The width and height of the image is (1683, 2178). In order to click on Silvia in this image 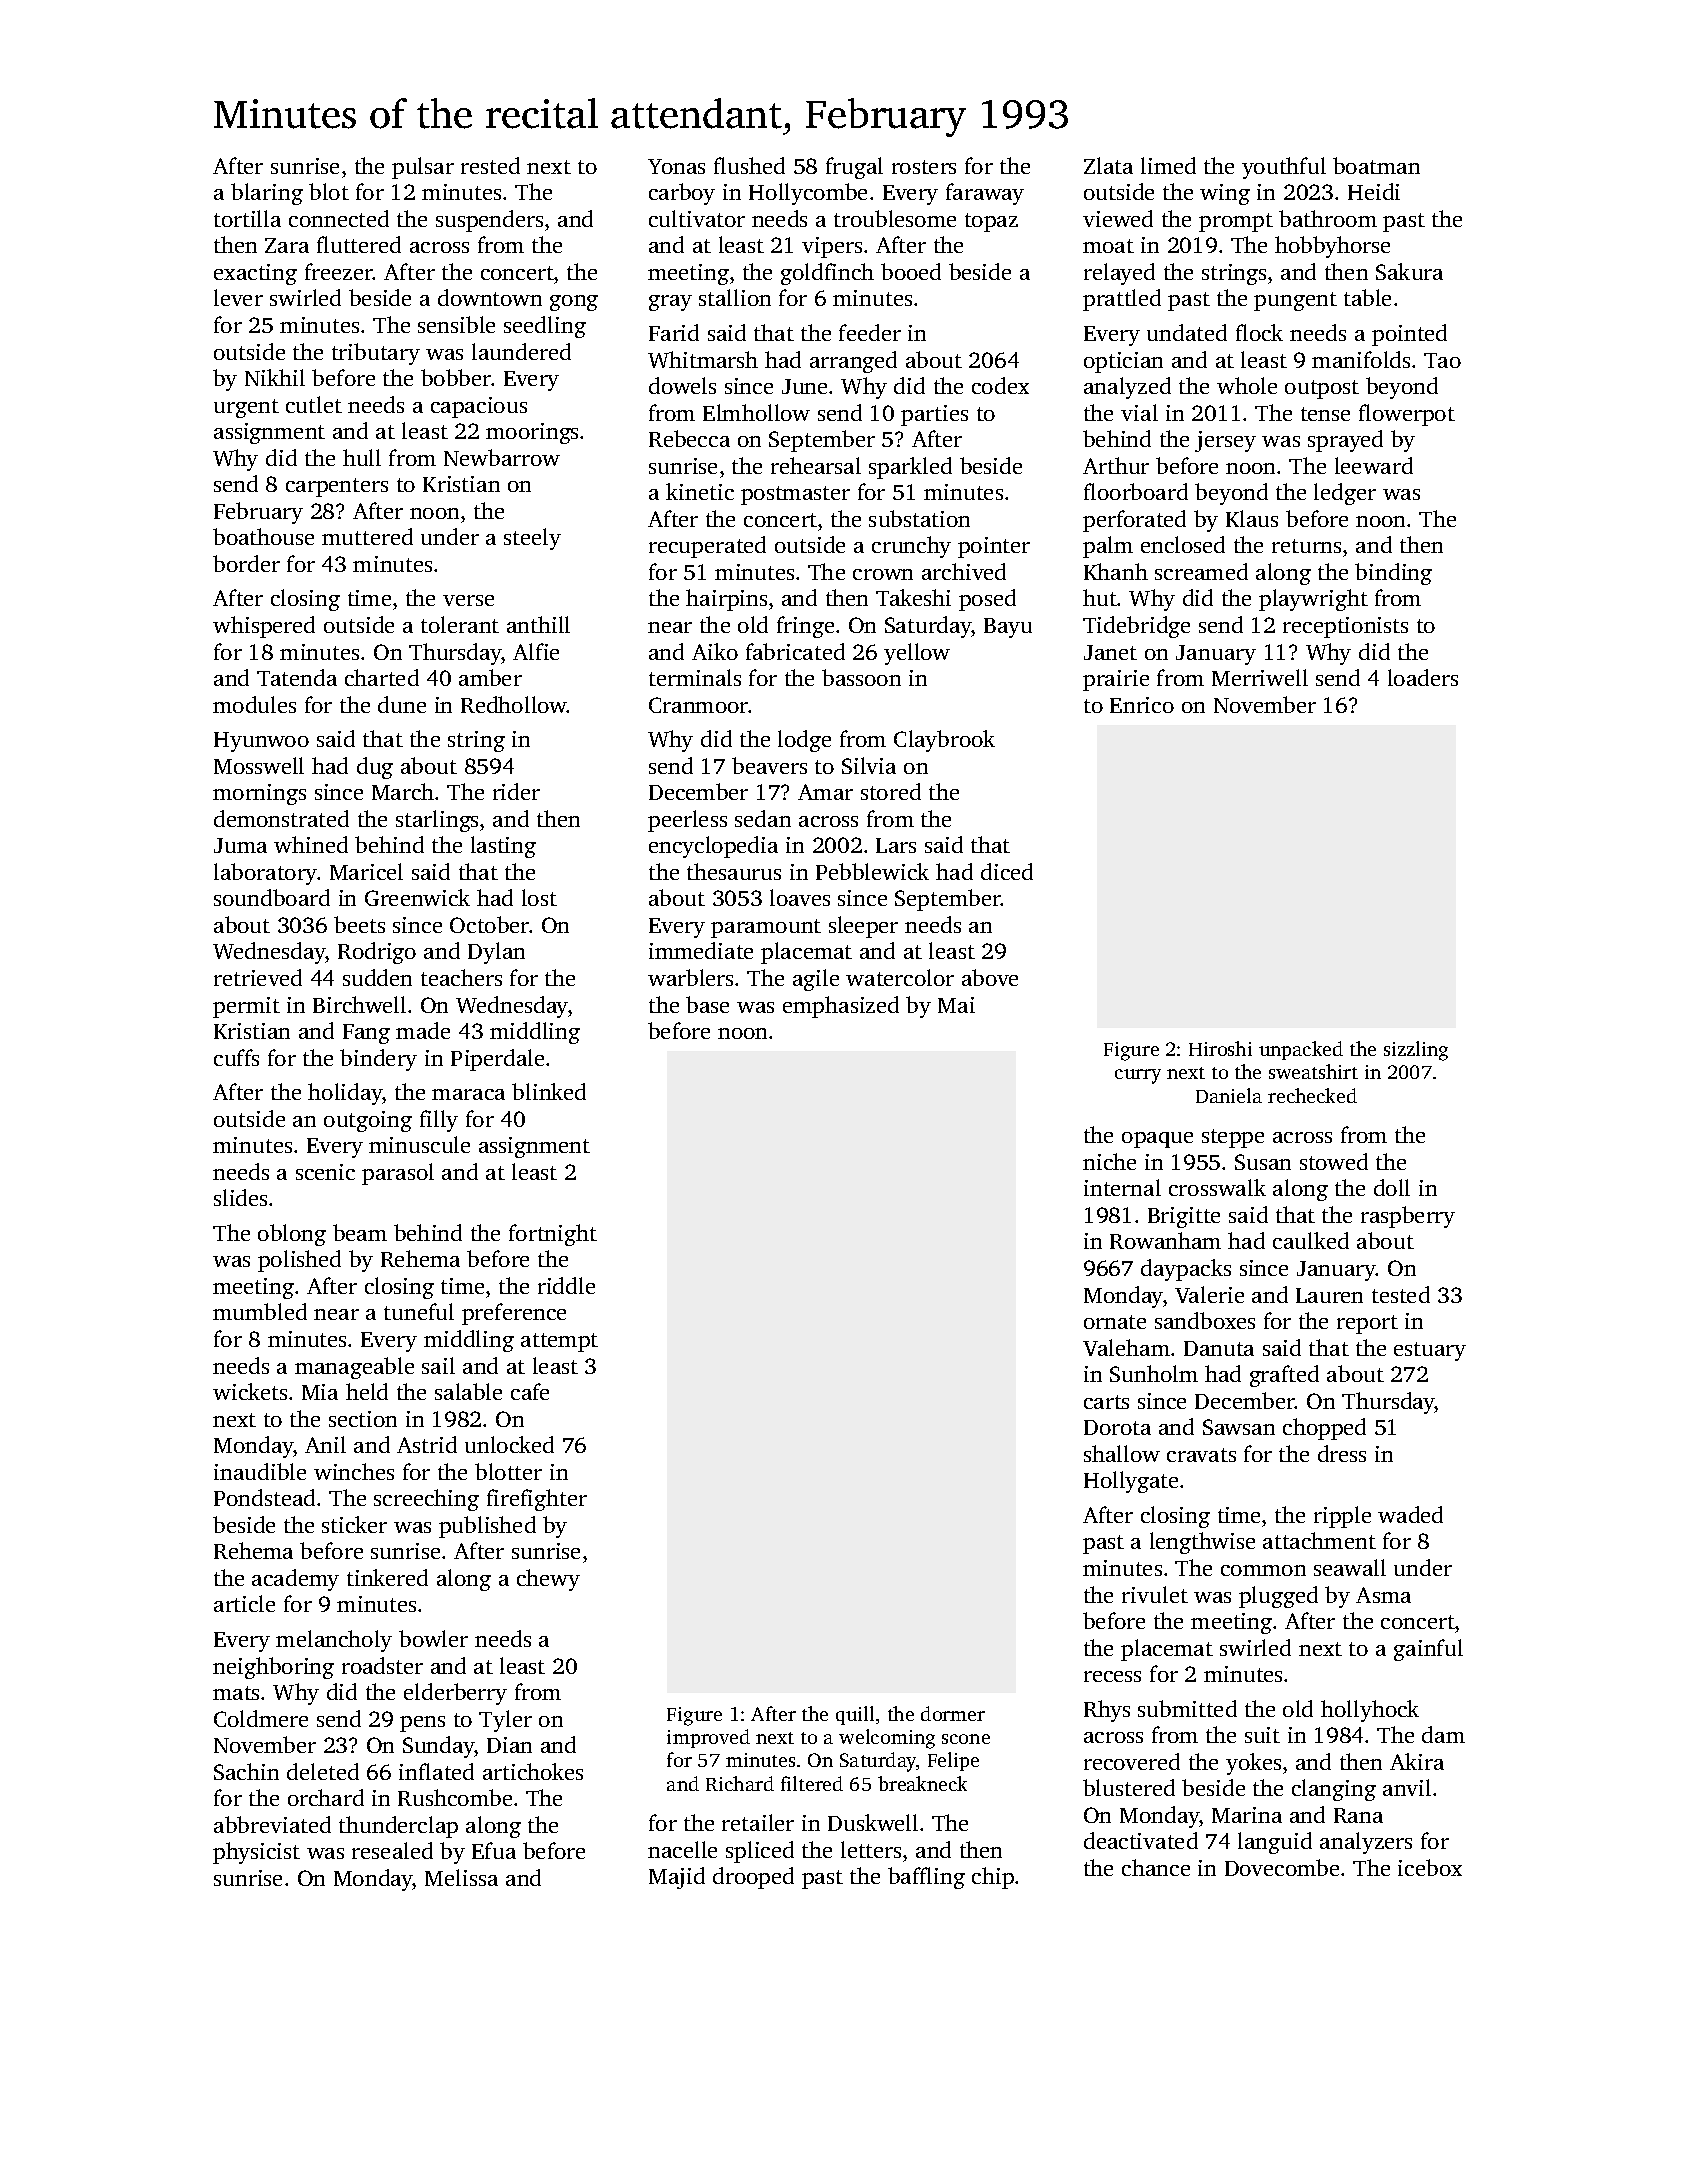, I will do `click(869, 765)`.
